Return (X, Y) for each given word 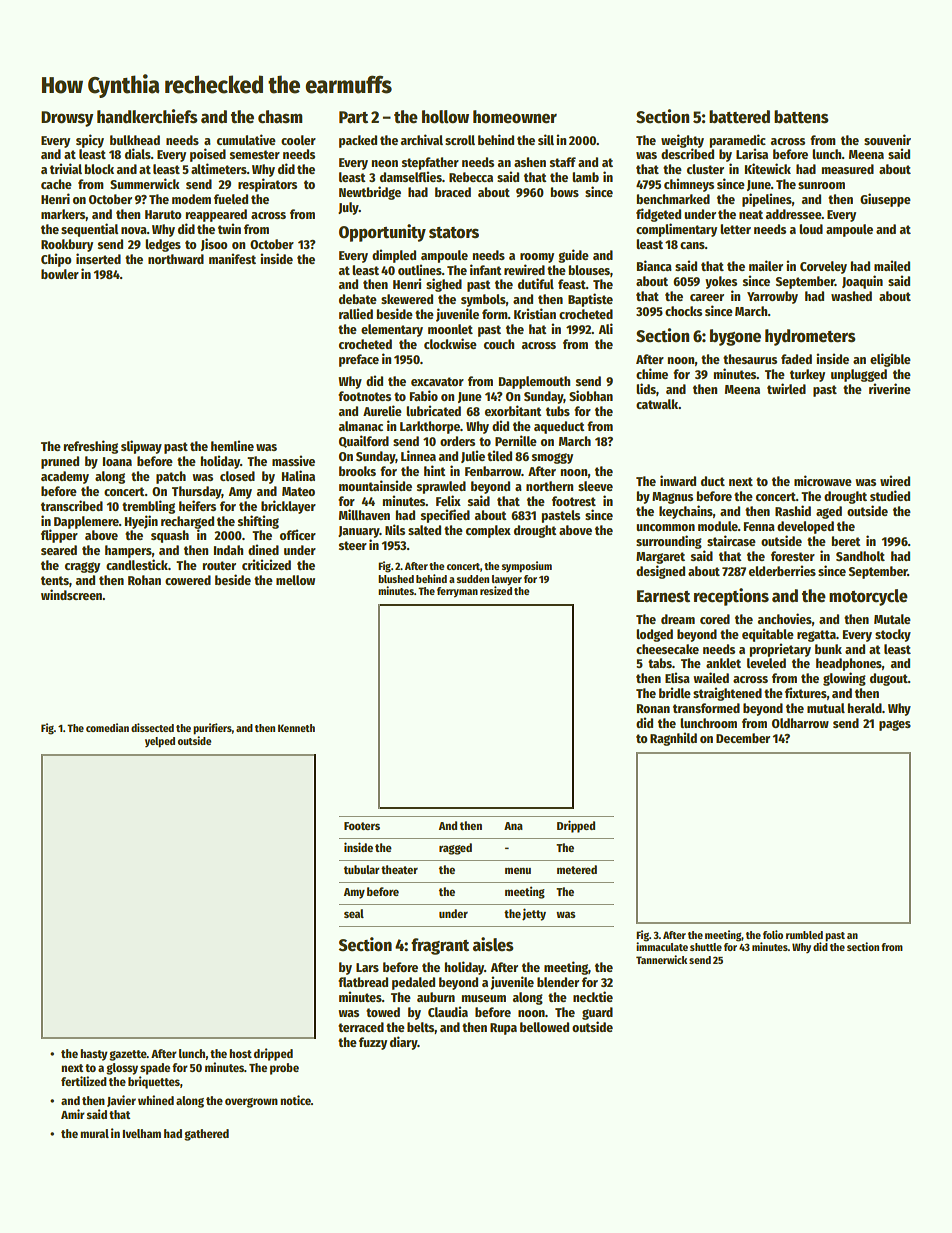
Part (353, 117)
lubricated (433, 410)
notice (295, 1100)
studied (890, 495)
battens (801, 117)
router (219, 565)
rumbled (804, 935)
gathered (206, 1135)
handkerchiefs (147, 116)
